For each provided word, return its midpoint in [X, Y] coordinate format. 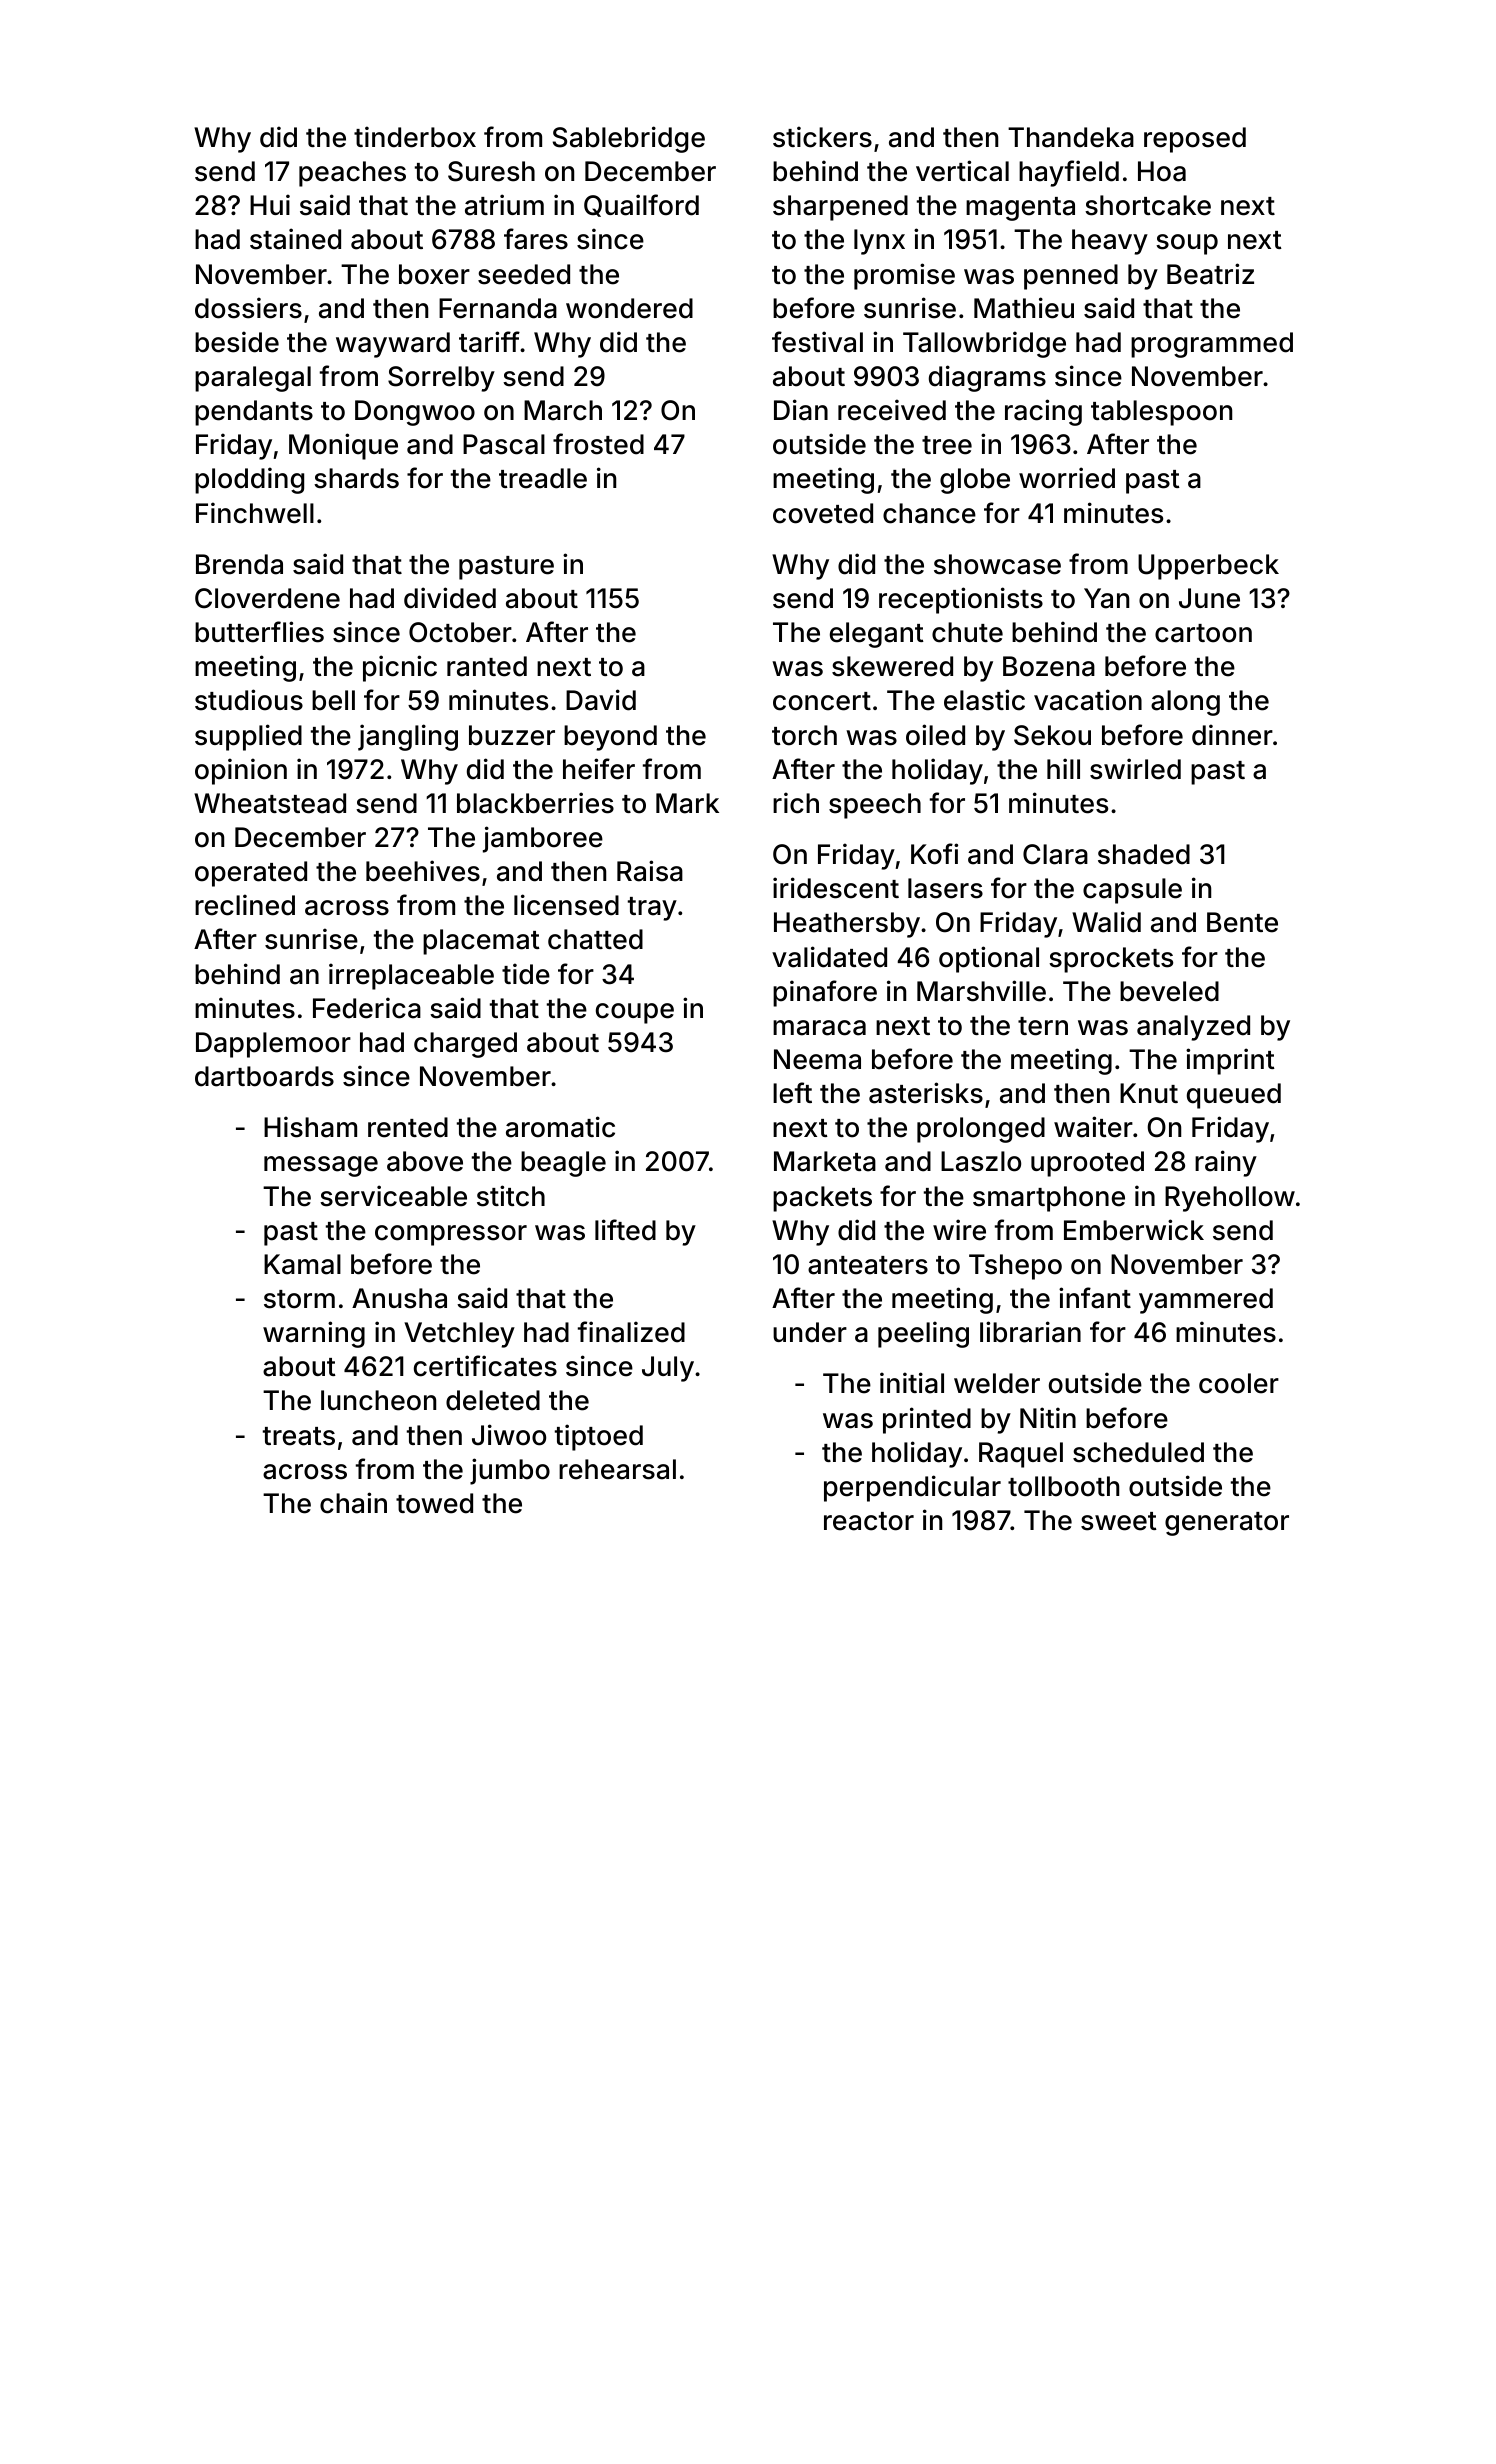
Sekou [1052, 735]
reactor [869, 1521]
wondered [629, 308]
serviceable [393, 1196]
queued [1234, 1096]
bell [333, 700]
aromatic [560, 1127]
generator [1227, 1524]
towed [434, 1503]
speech [875, 806]
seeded [524, 274]
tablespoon [1161, 413]
